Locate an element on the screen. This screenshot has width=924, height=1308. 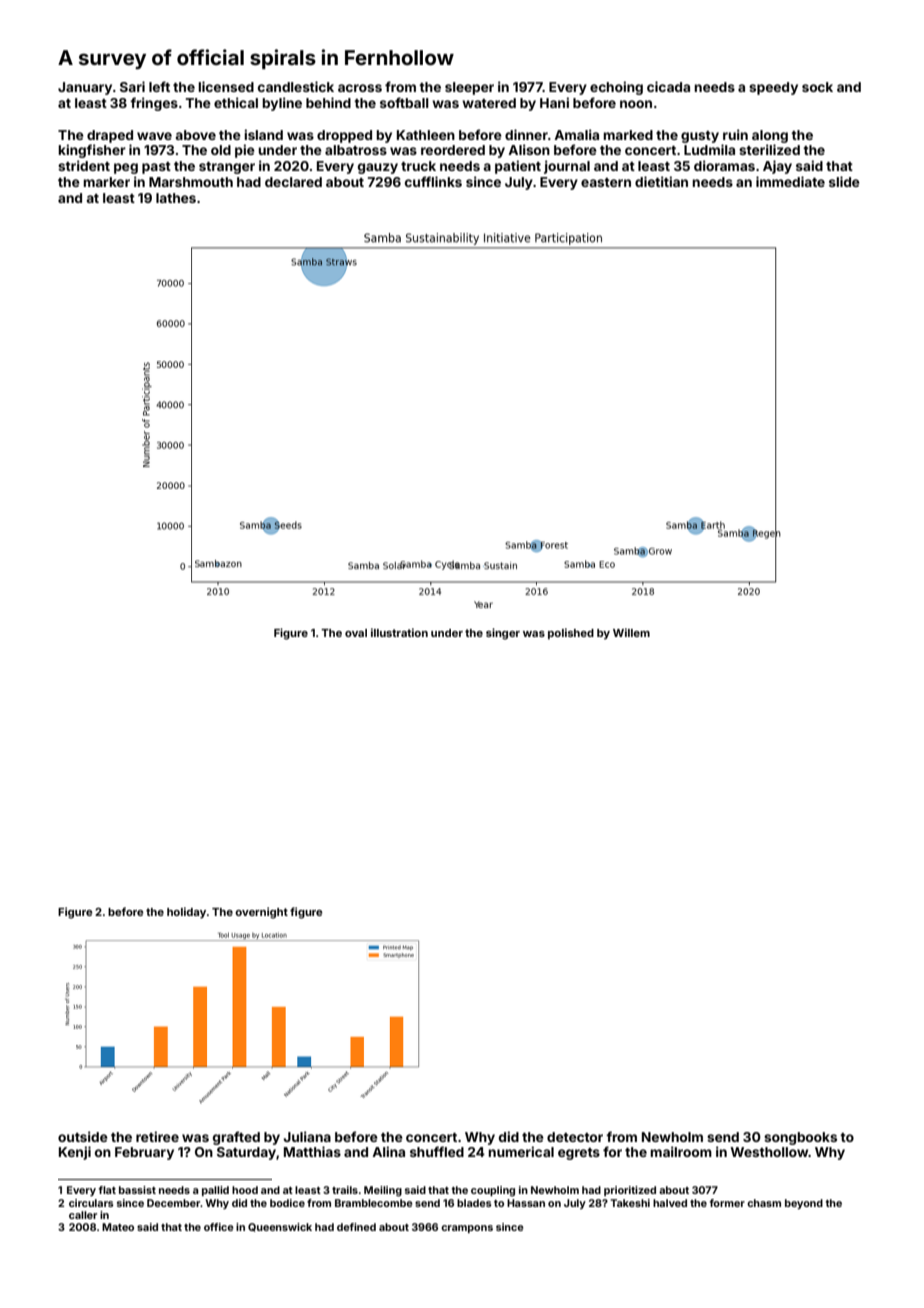
holiday is located at coordinates (186, 913).
